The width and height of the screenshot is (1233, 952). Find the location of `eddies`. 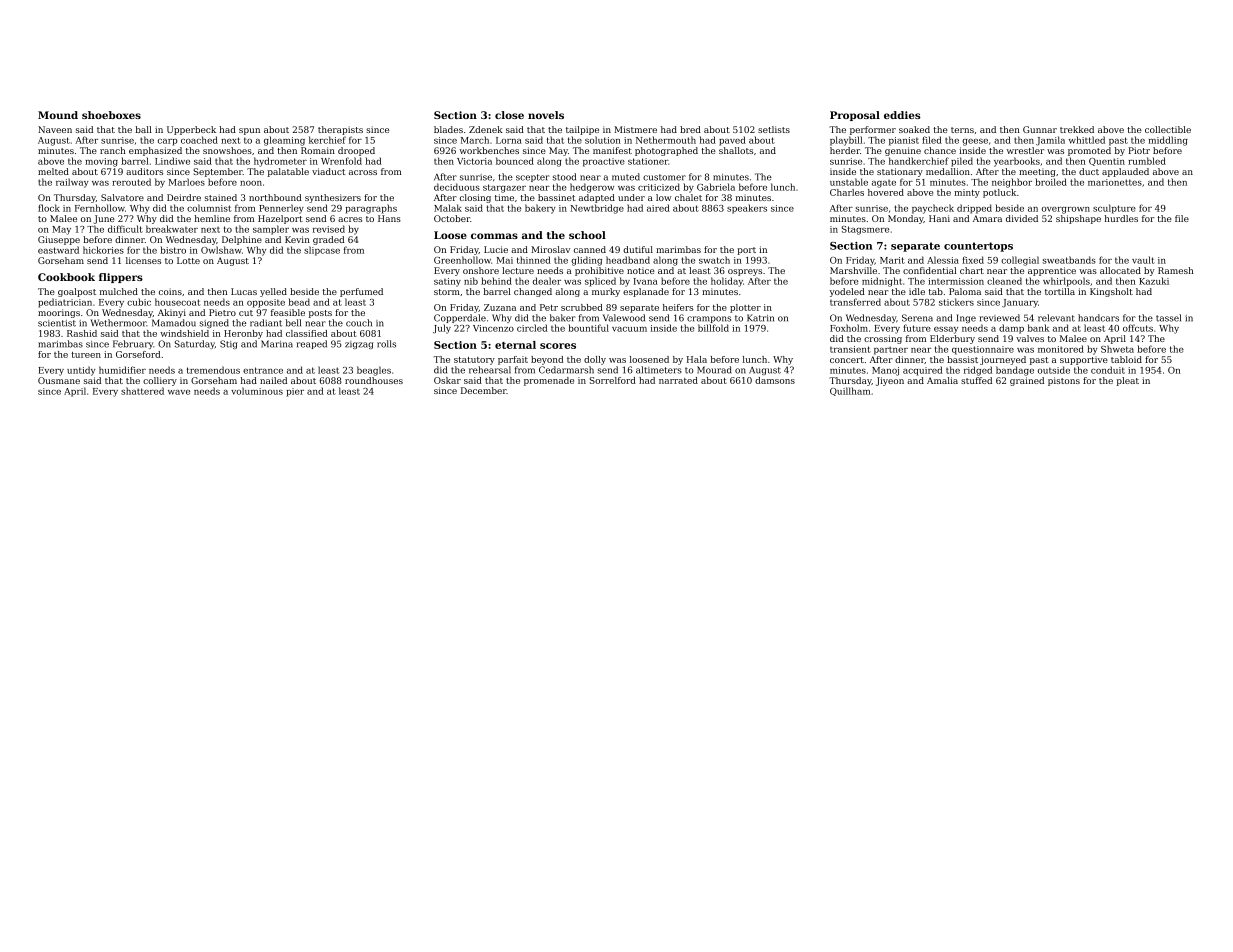

eddies is located at coordinates (902, 115).
